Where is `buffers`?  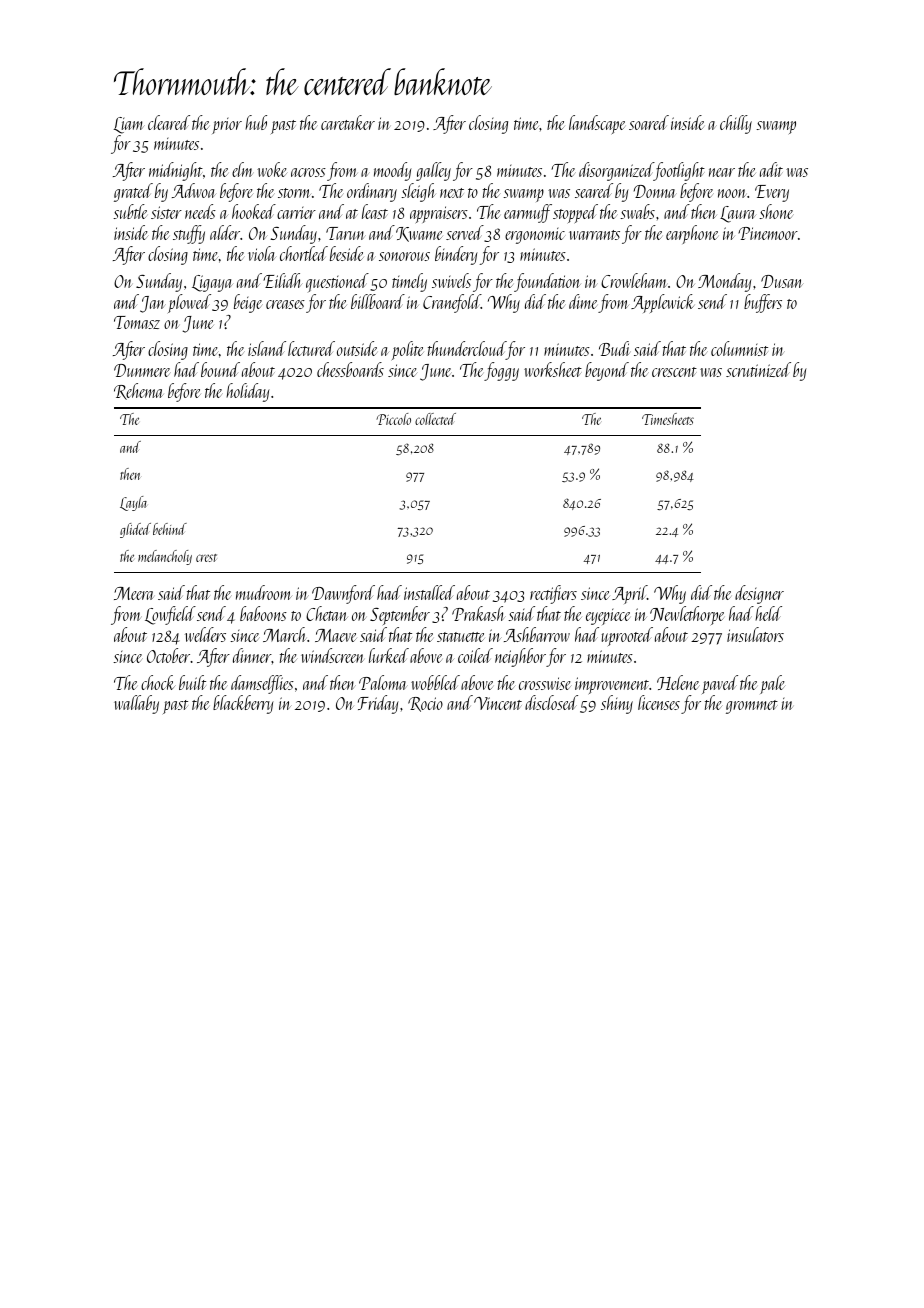
buffers is located at coordinates (763, 303).
